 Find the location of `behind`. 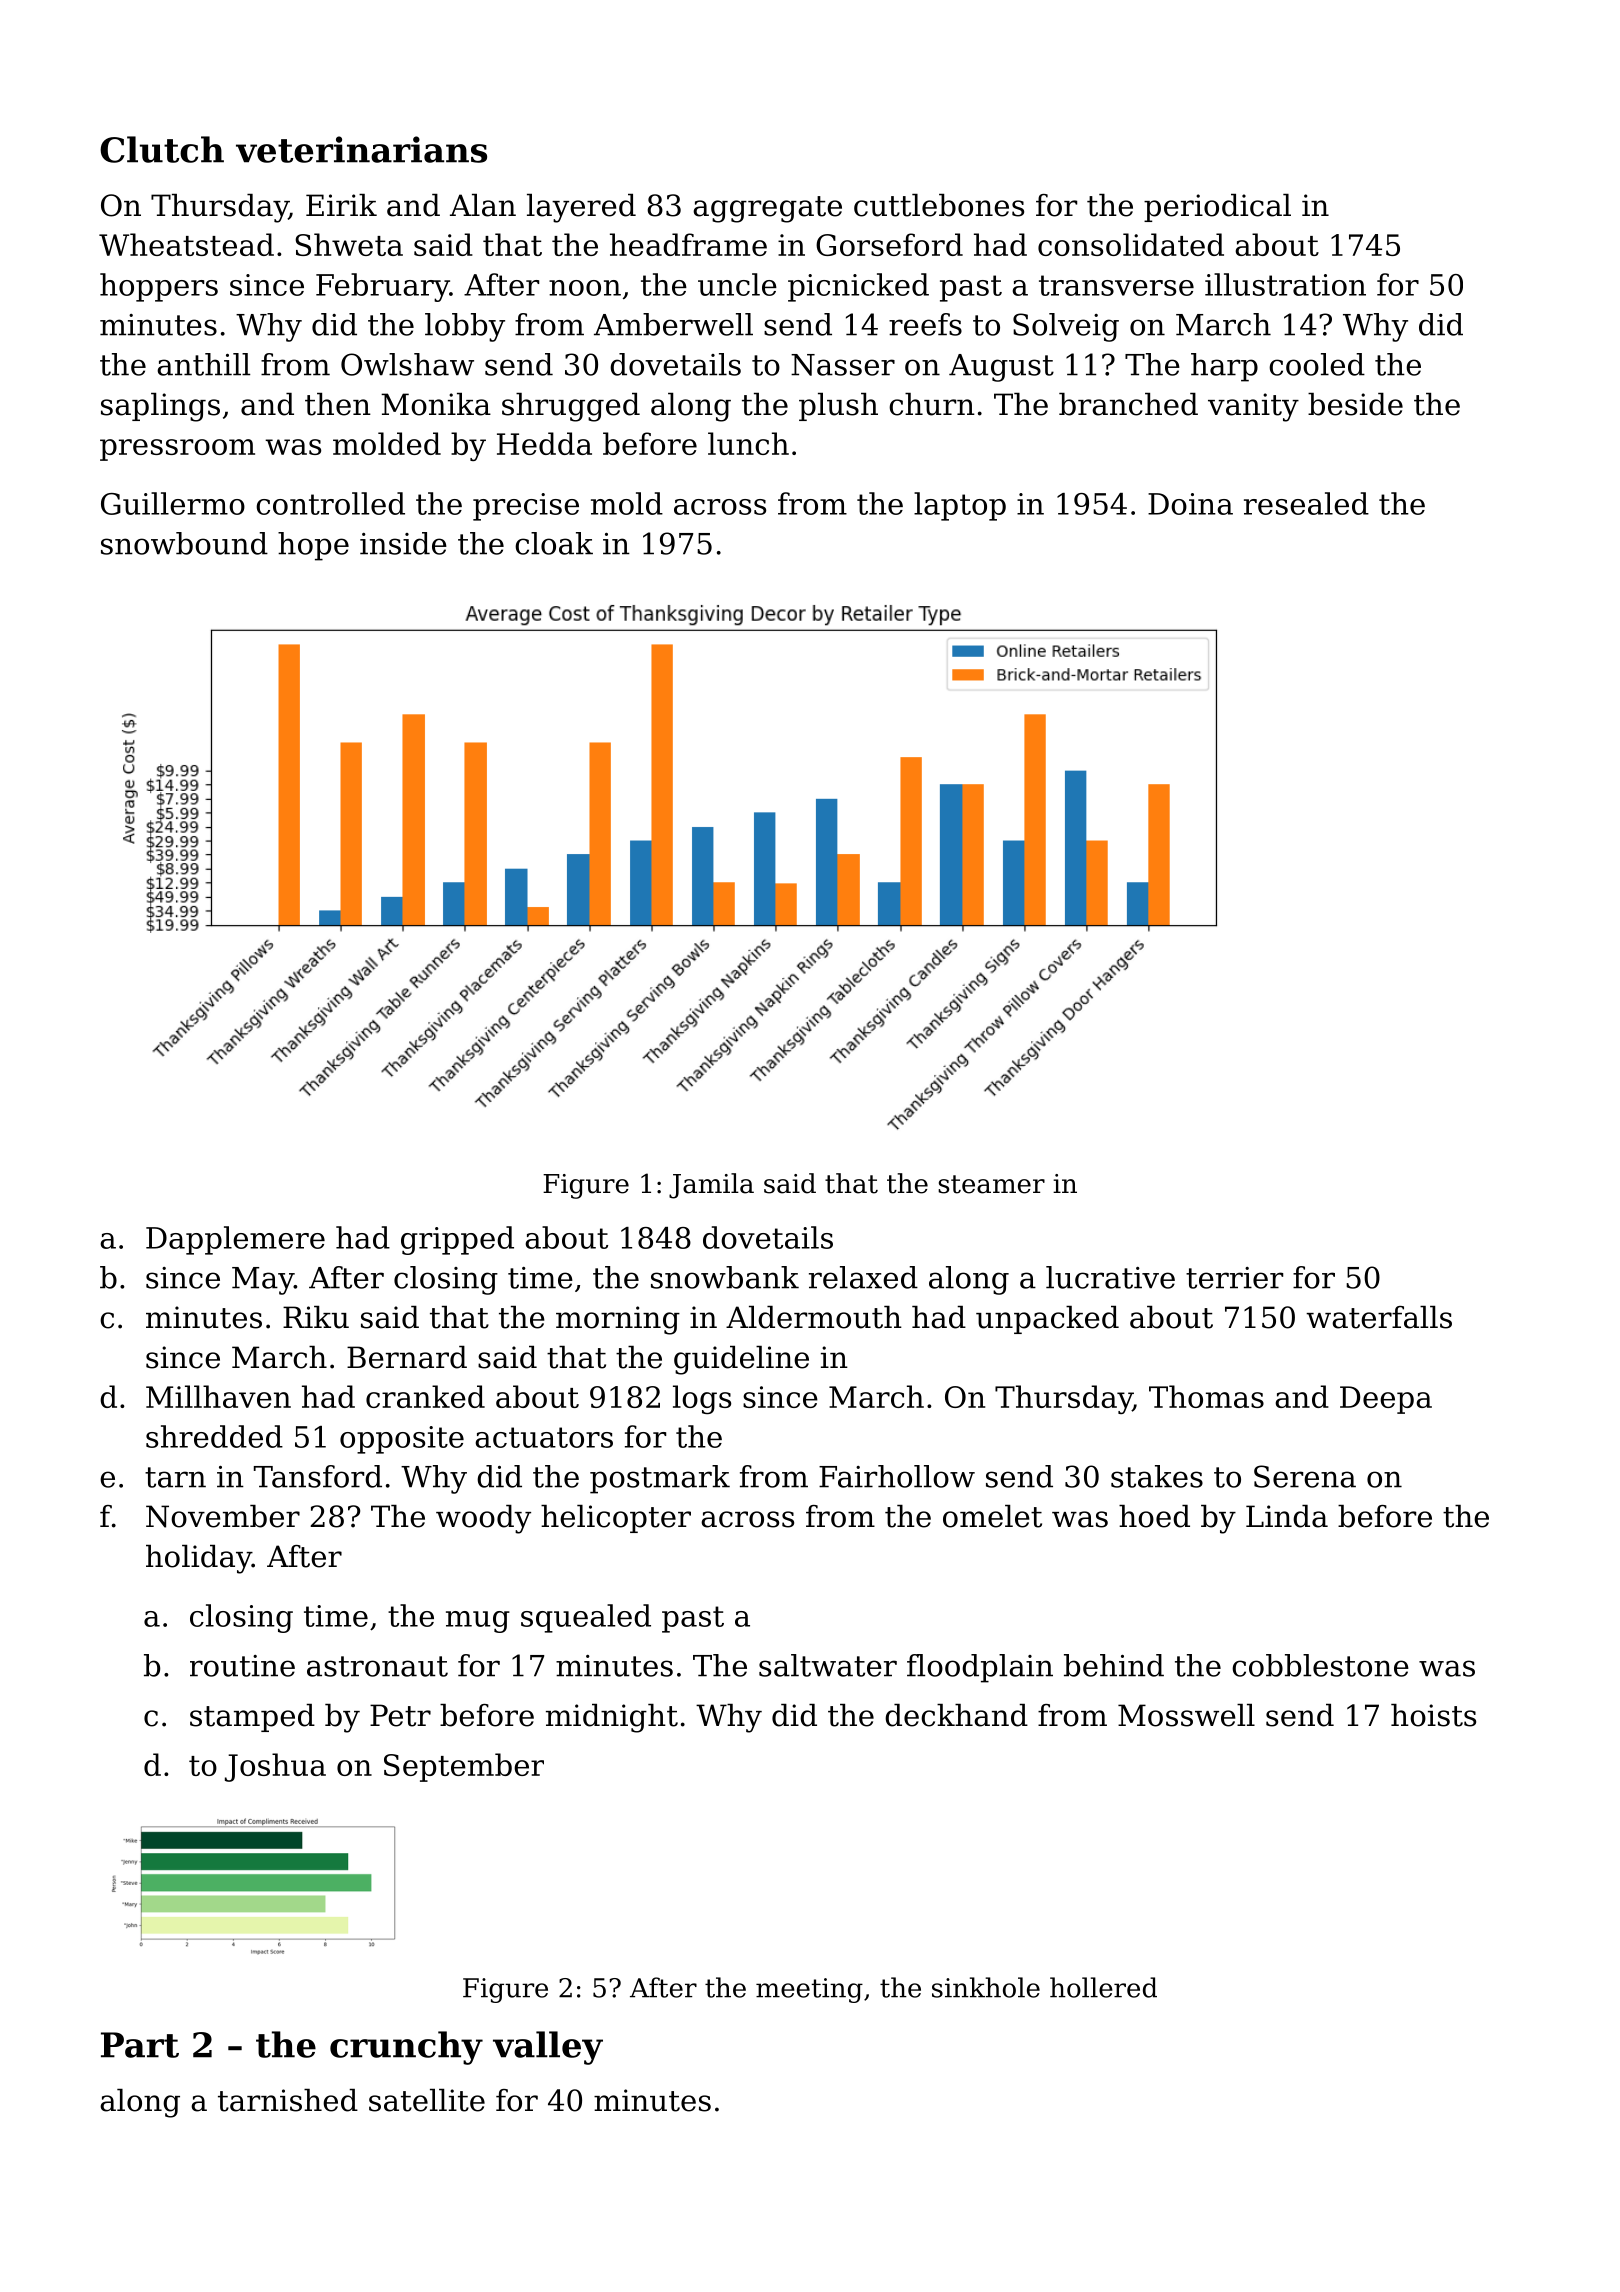

behind is located at coordinates (1114, 1665).
